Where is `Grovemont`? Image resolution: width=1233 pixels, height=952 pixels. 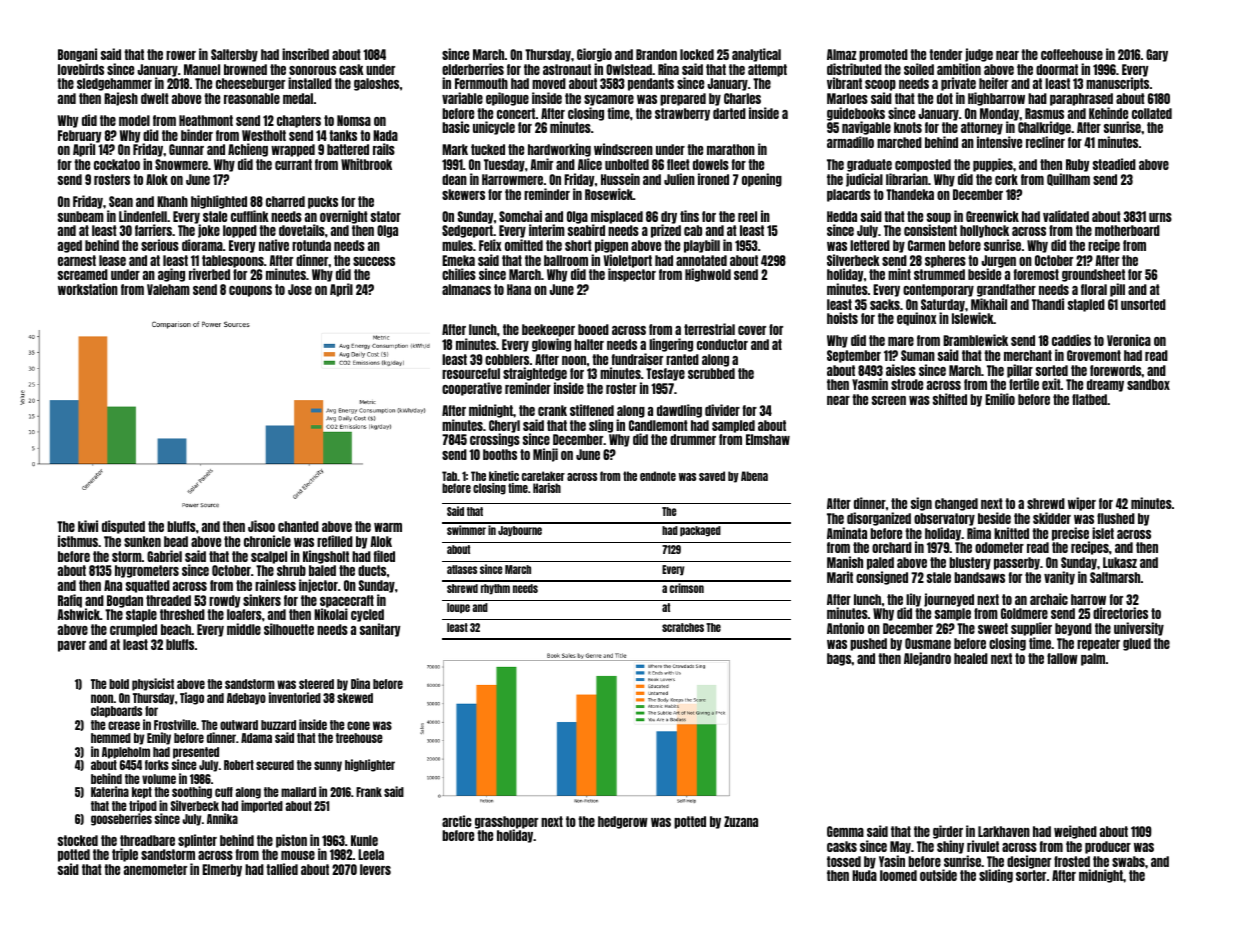
Grovemont is located at coordinates (1094, 355).
